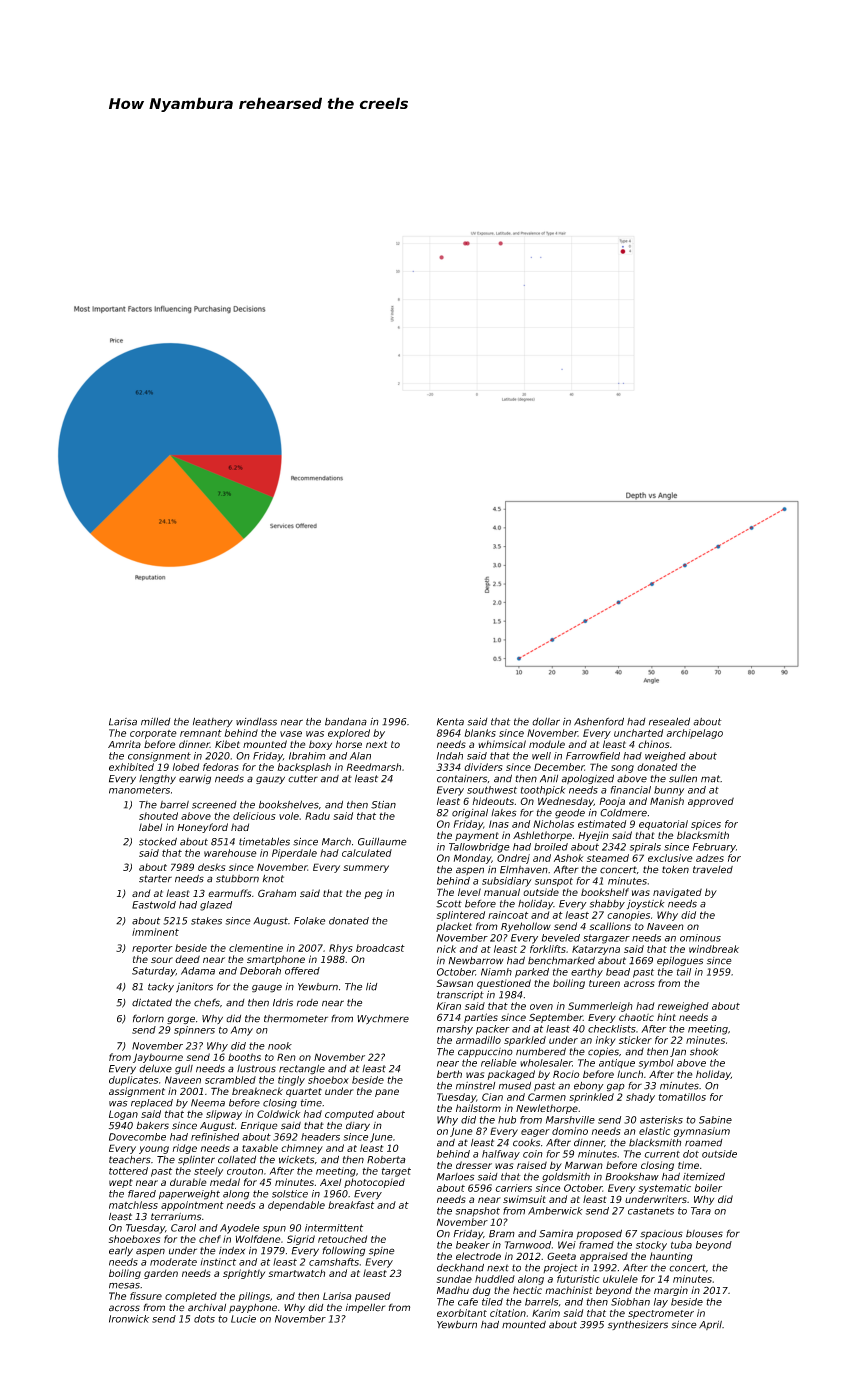  Describe the element at coordinates (186, 767) in the screenshot. I see `lobed` at that location.
